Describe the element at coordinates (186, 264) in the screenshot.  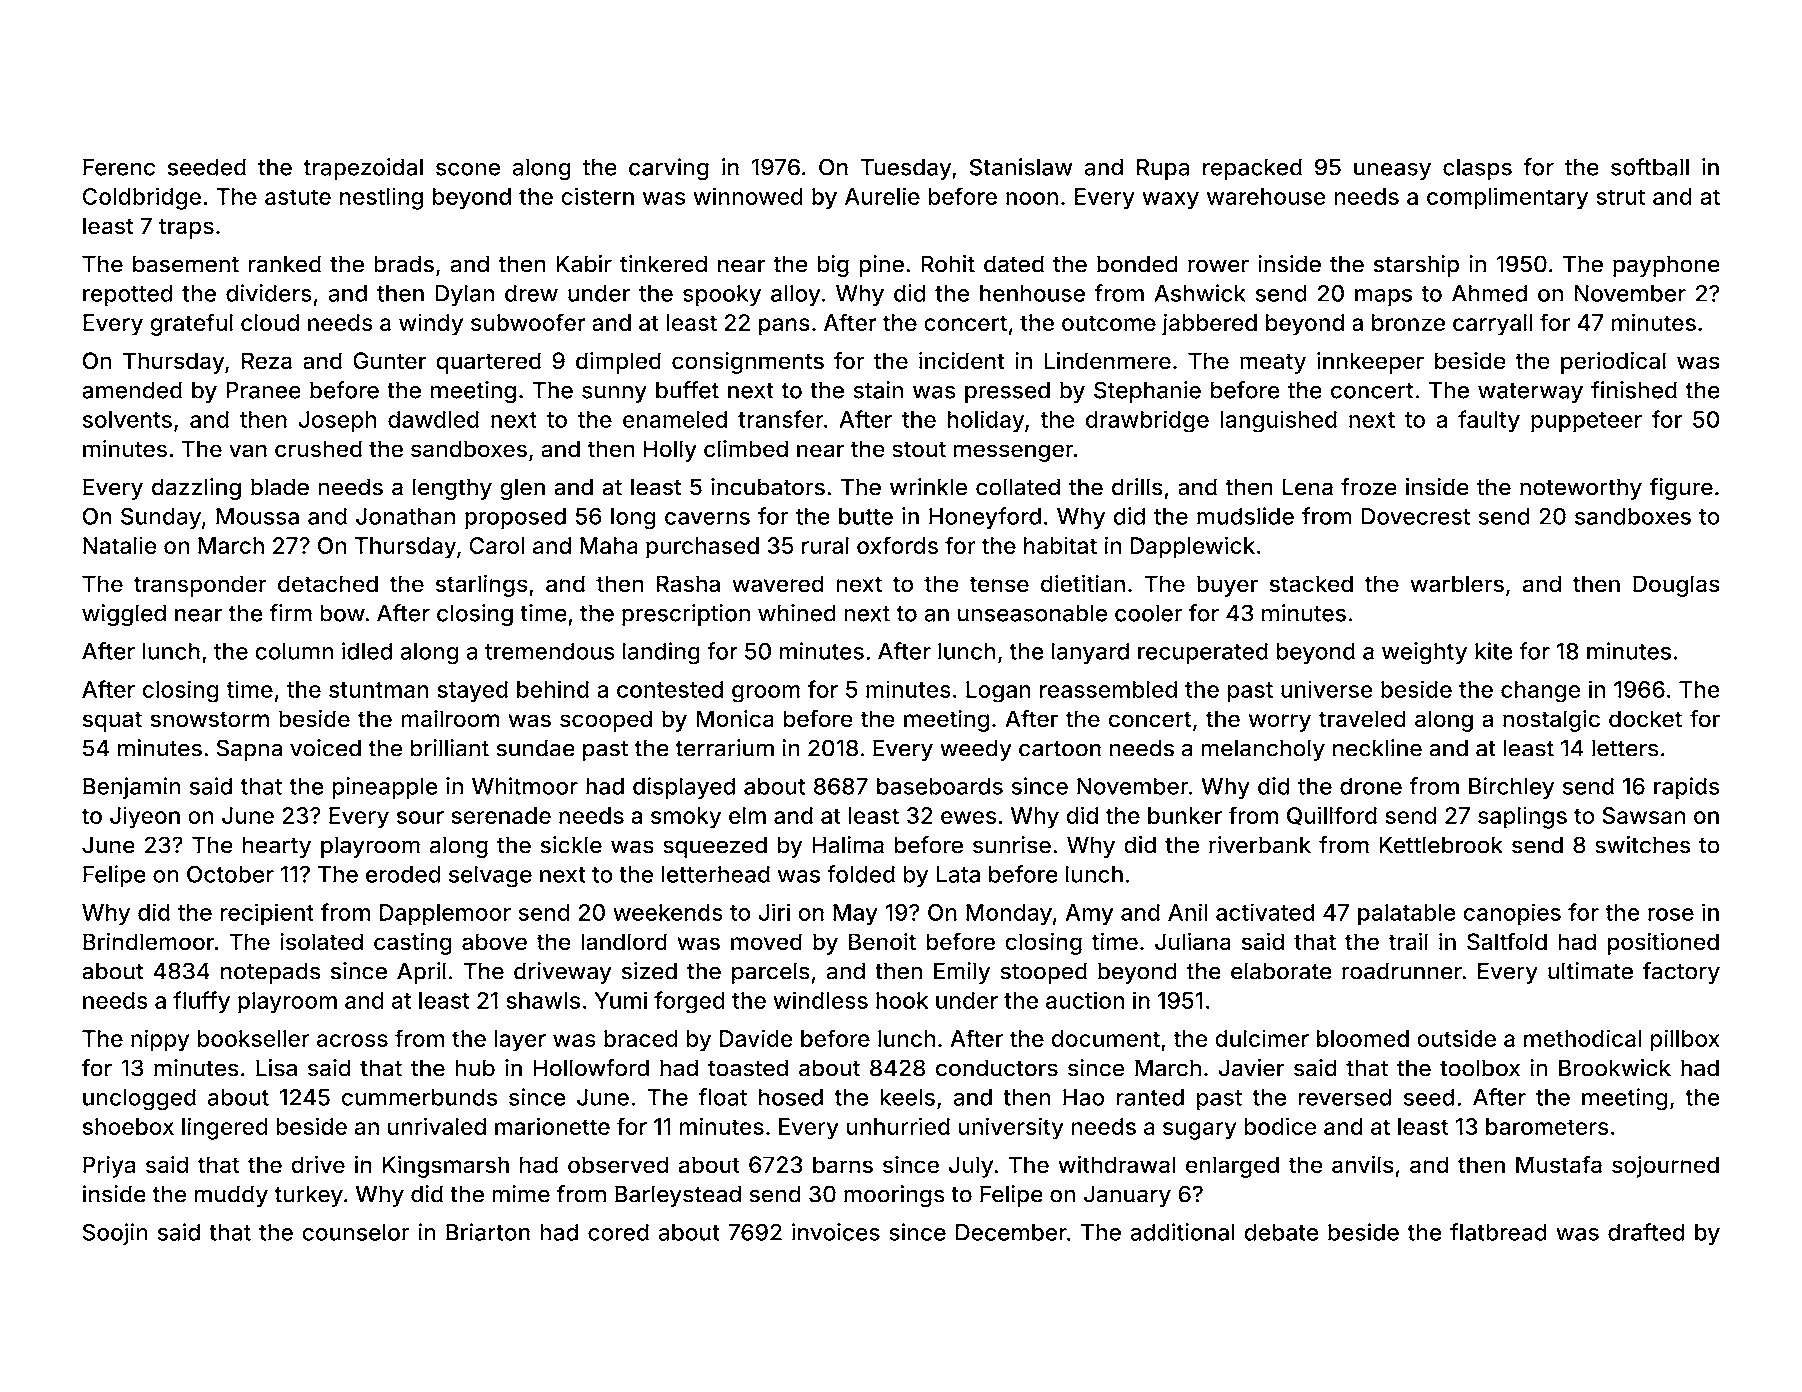
I see `basement` at that location.
